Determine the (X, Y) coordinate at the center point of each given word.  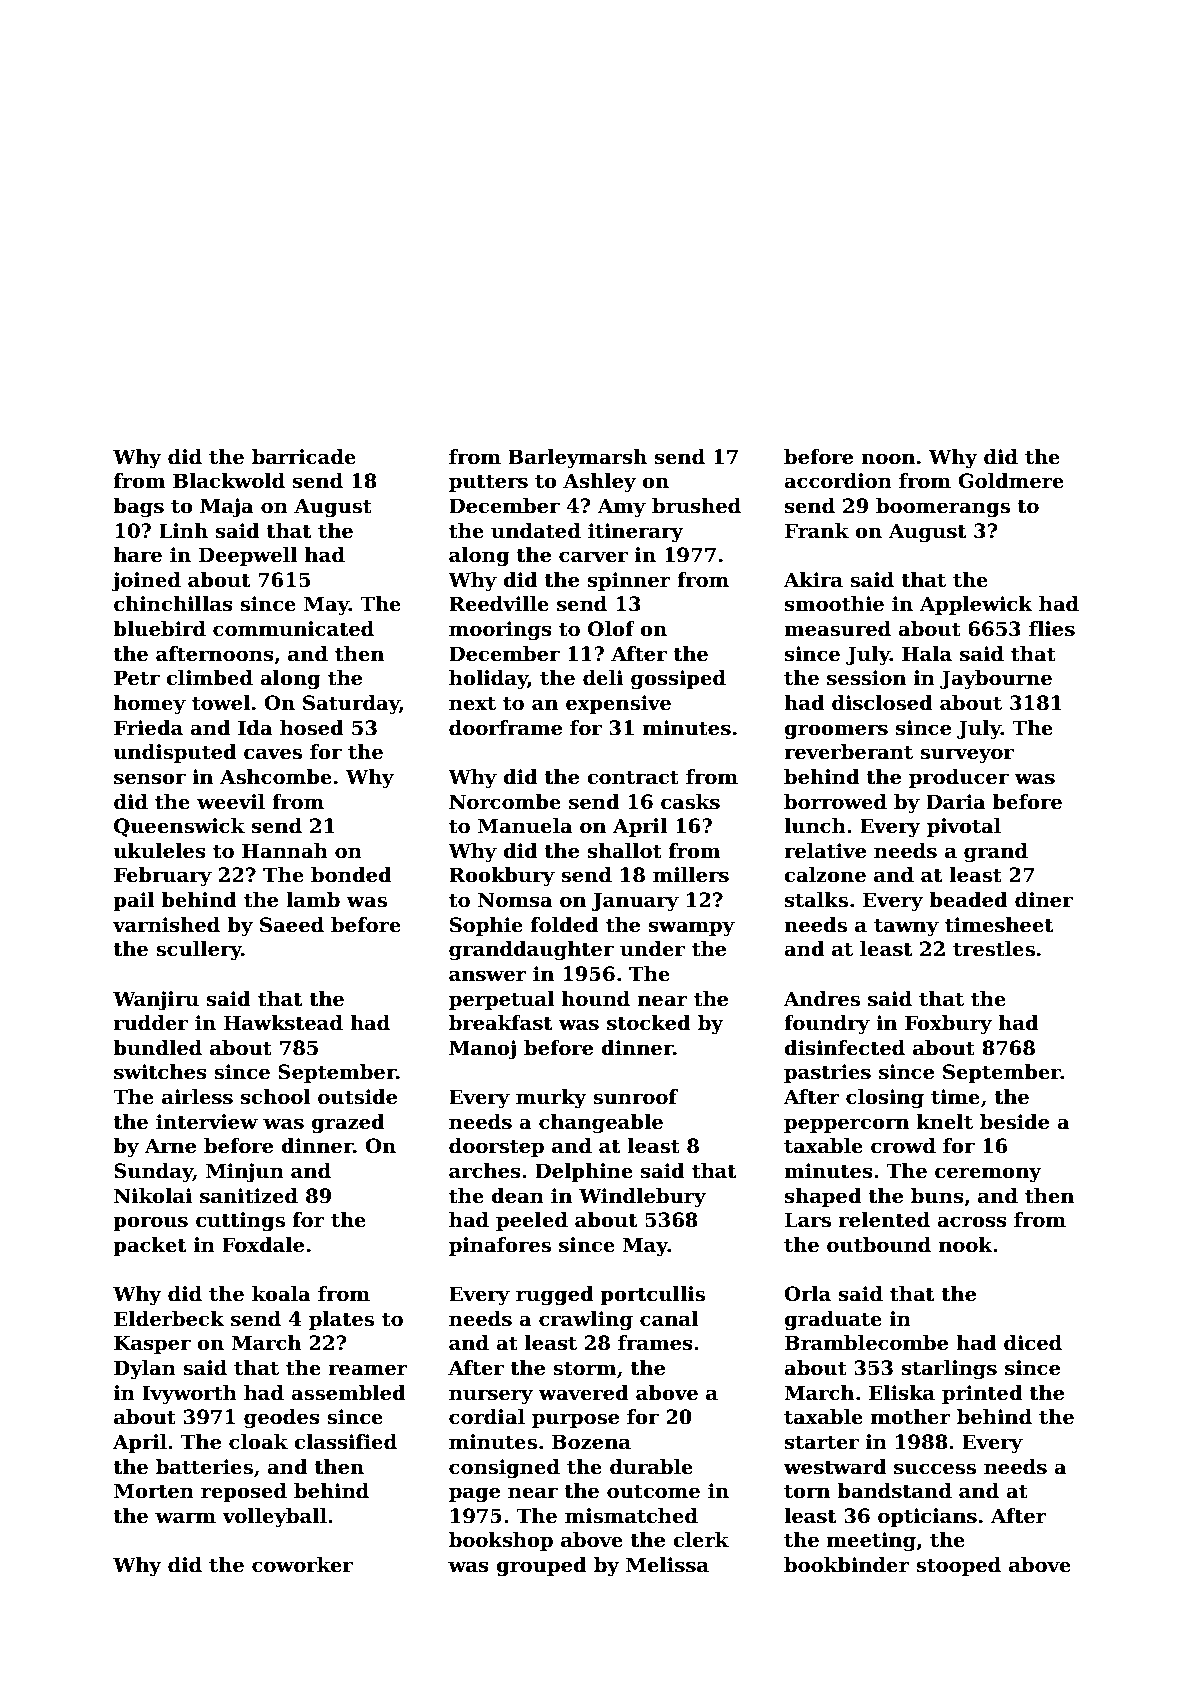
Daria (956, 802)
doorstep (496, 1147)
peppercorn (846, 1125)
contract (633, 778)
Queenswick (179, 827)
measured (837, 629)
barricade (304, 457)
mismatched (631, 1516)
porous (150, 1223)
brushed (696, 506)
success (935, 1469)
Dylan (145, 1370)
